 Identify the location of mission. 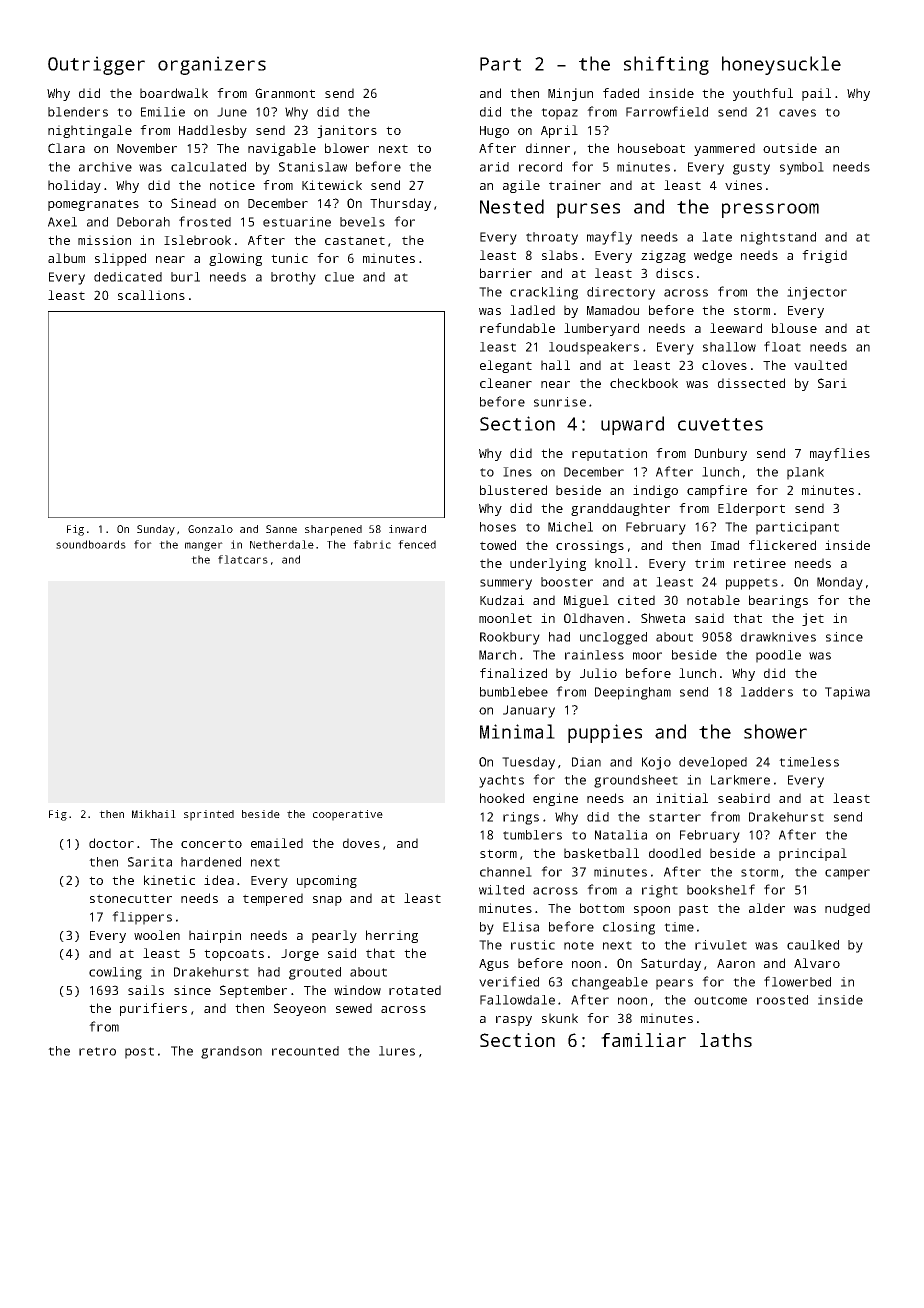
(104, 240).
